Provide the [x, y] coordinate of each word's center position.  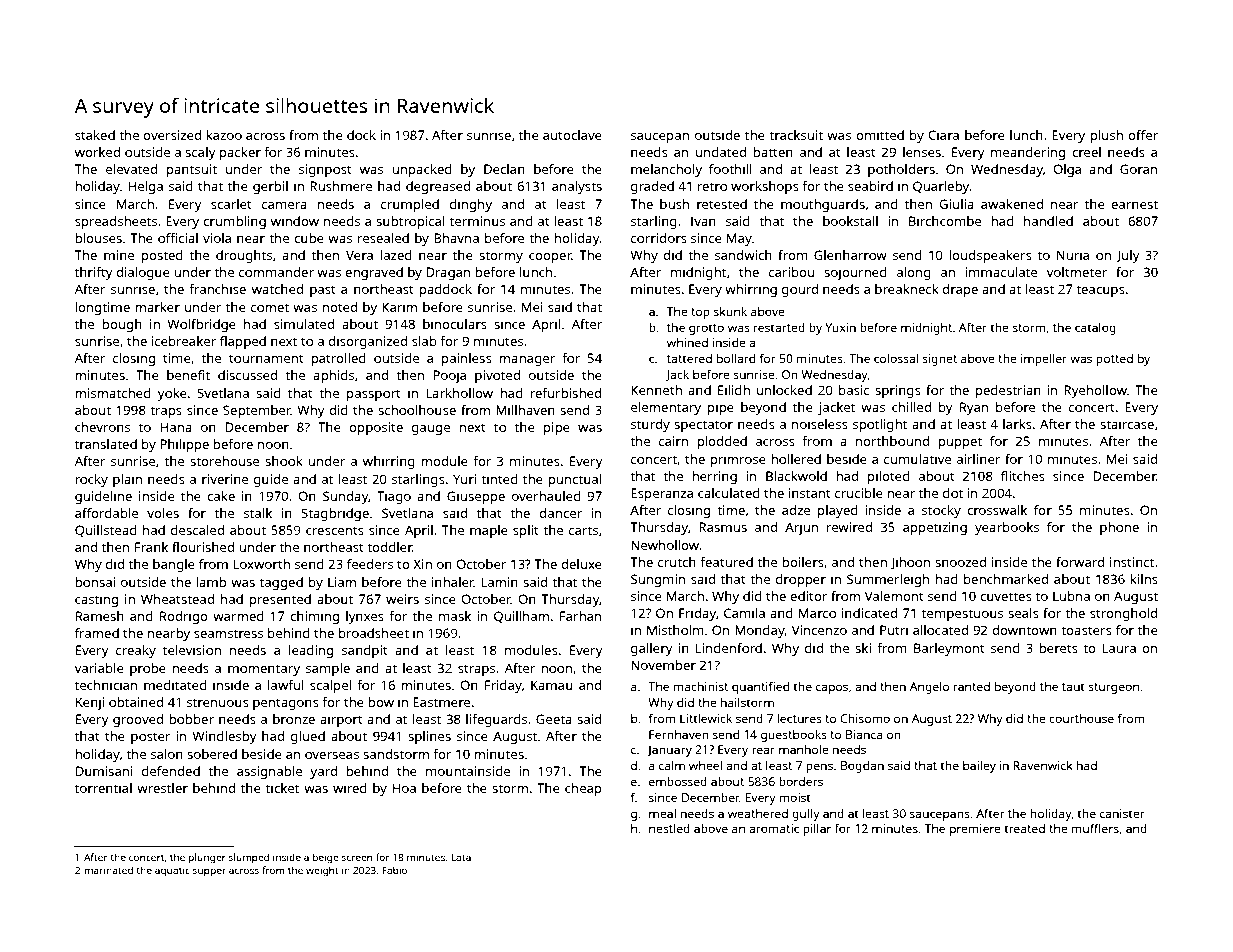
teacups [1100, 291]
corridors [659, 238]
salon [167, 754]
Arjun [801, 528]
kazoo [224, 135]
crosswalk [997, 510]
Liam [342, 582]
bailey [979, 767]
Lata [461, 857]
